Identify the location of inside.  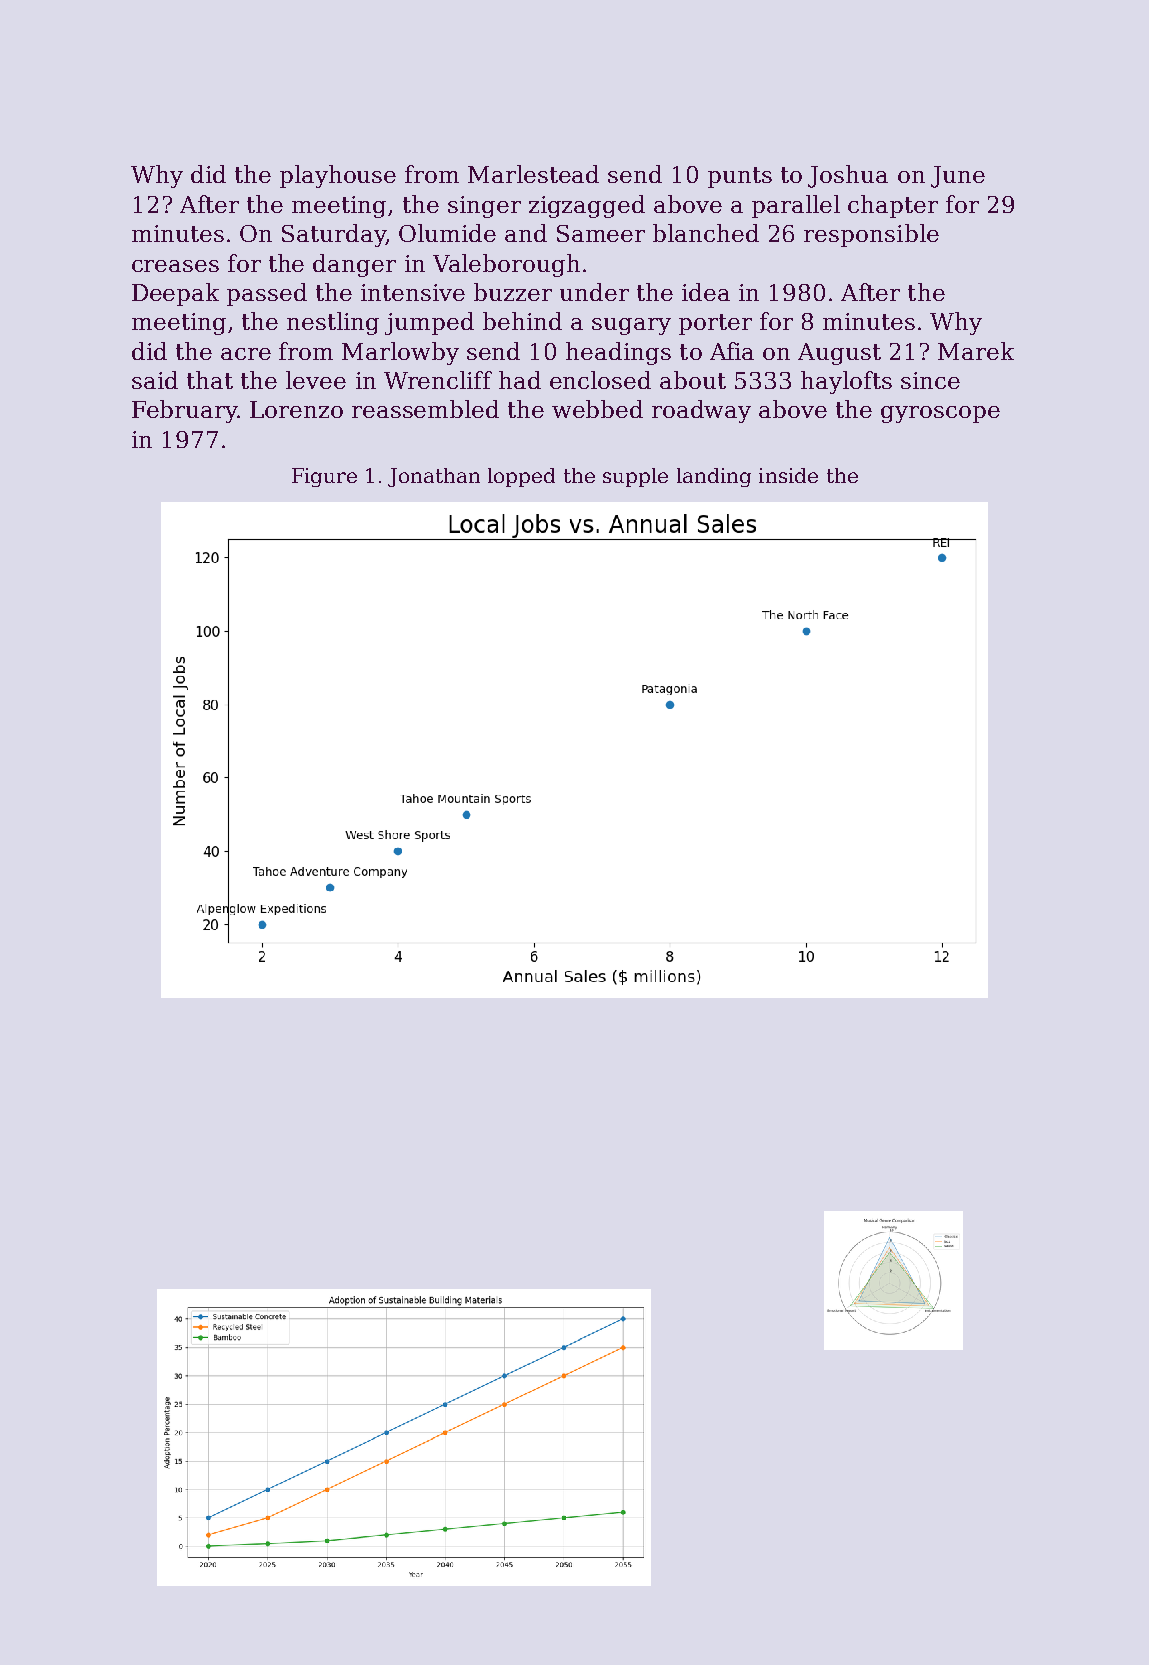
(788, 475).
